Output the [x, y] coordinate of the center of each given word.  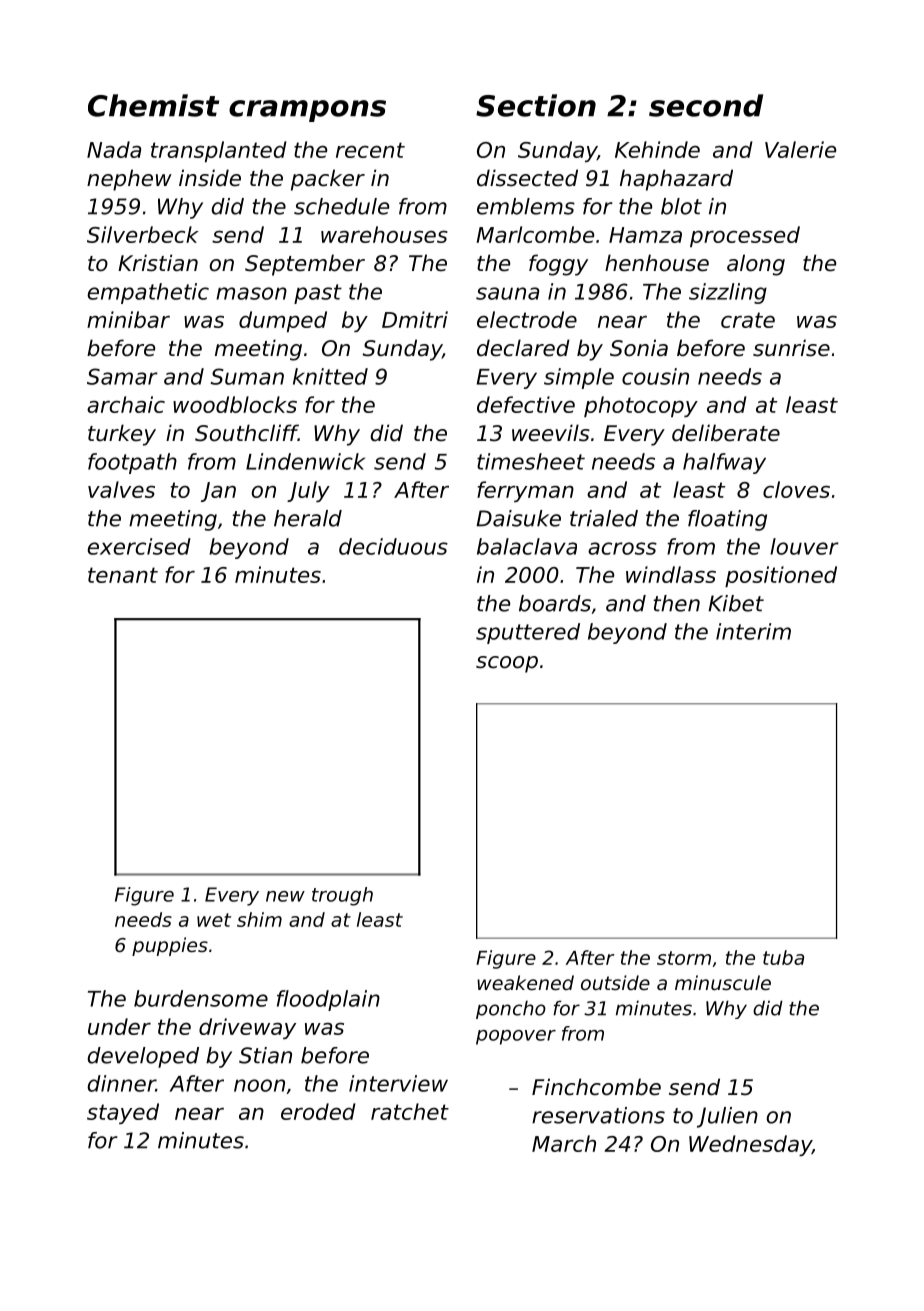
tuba [783, 957]
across [622, 548]
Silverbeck [143, 234]
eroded [318, 1111]
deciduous [393, 546]
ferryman [525, 491]
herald [308, 518]
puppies [170, 946]
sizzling [728, 293]
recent [370, 150]
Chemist [153, 105]
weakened [525, 982]
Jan [218, 492]
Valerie [800, 149]
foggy [558, 265]
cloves [796, 489]
